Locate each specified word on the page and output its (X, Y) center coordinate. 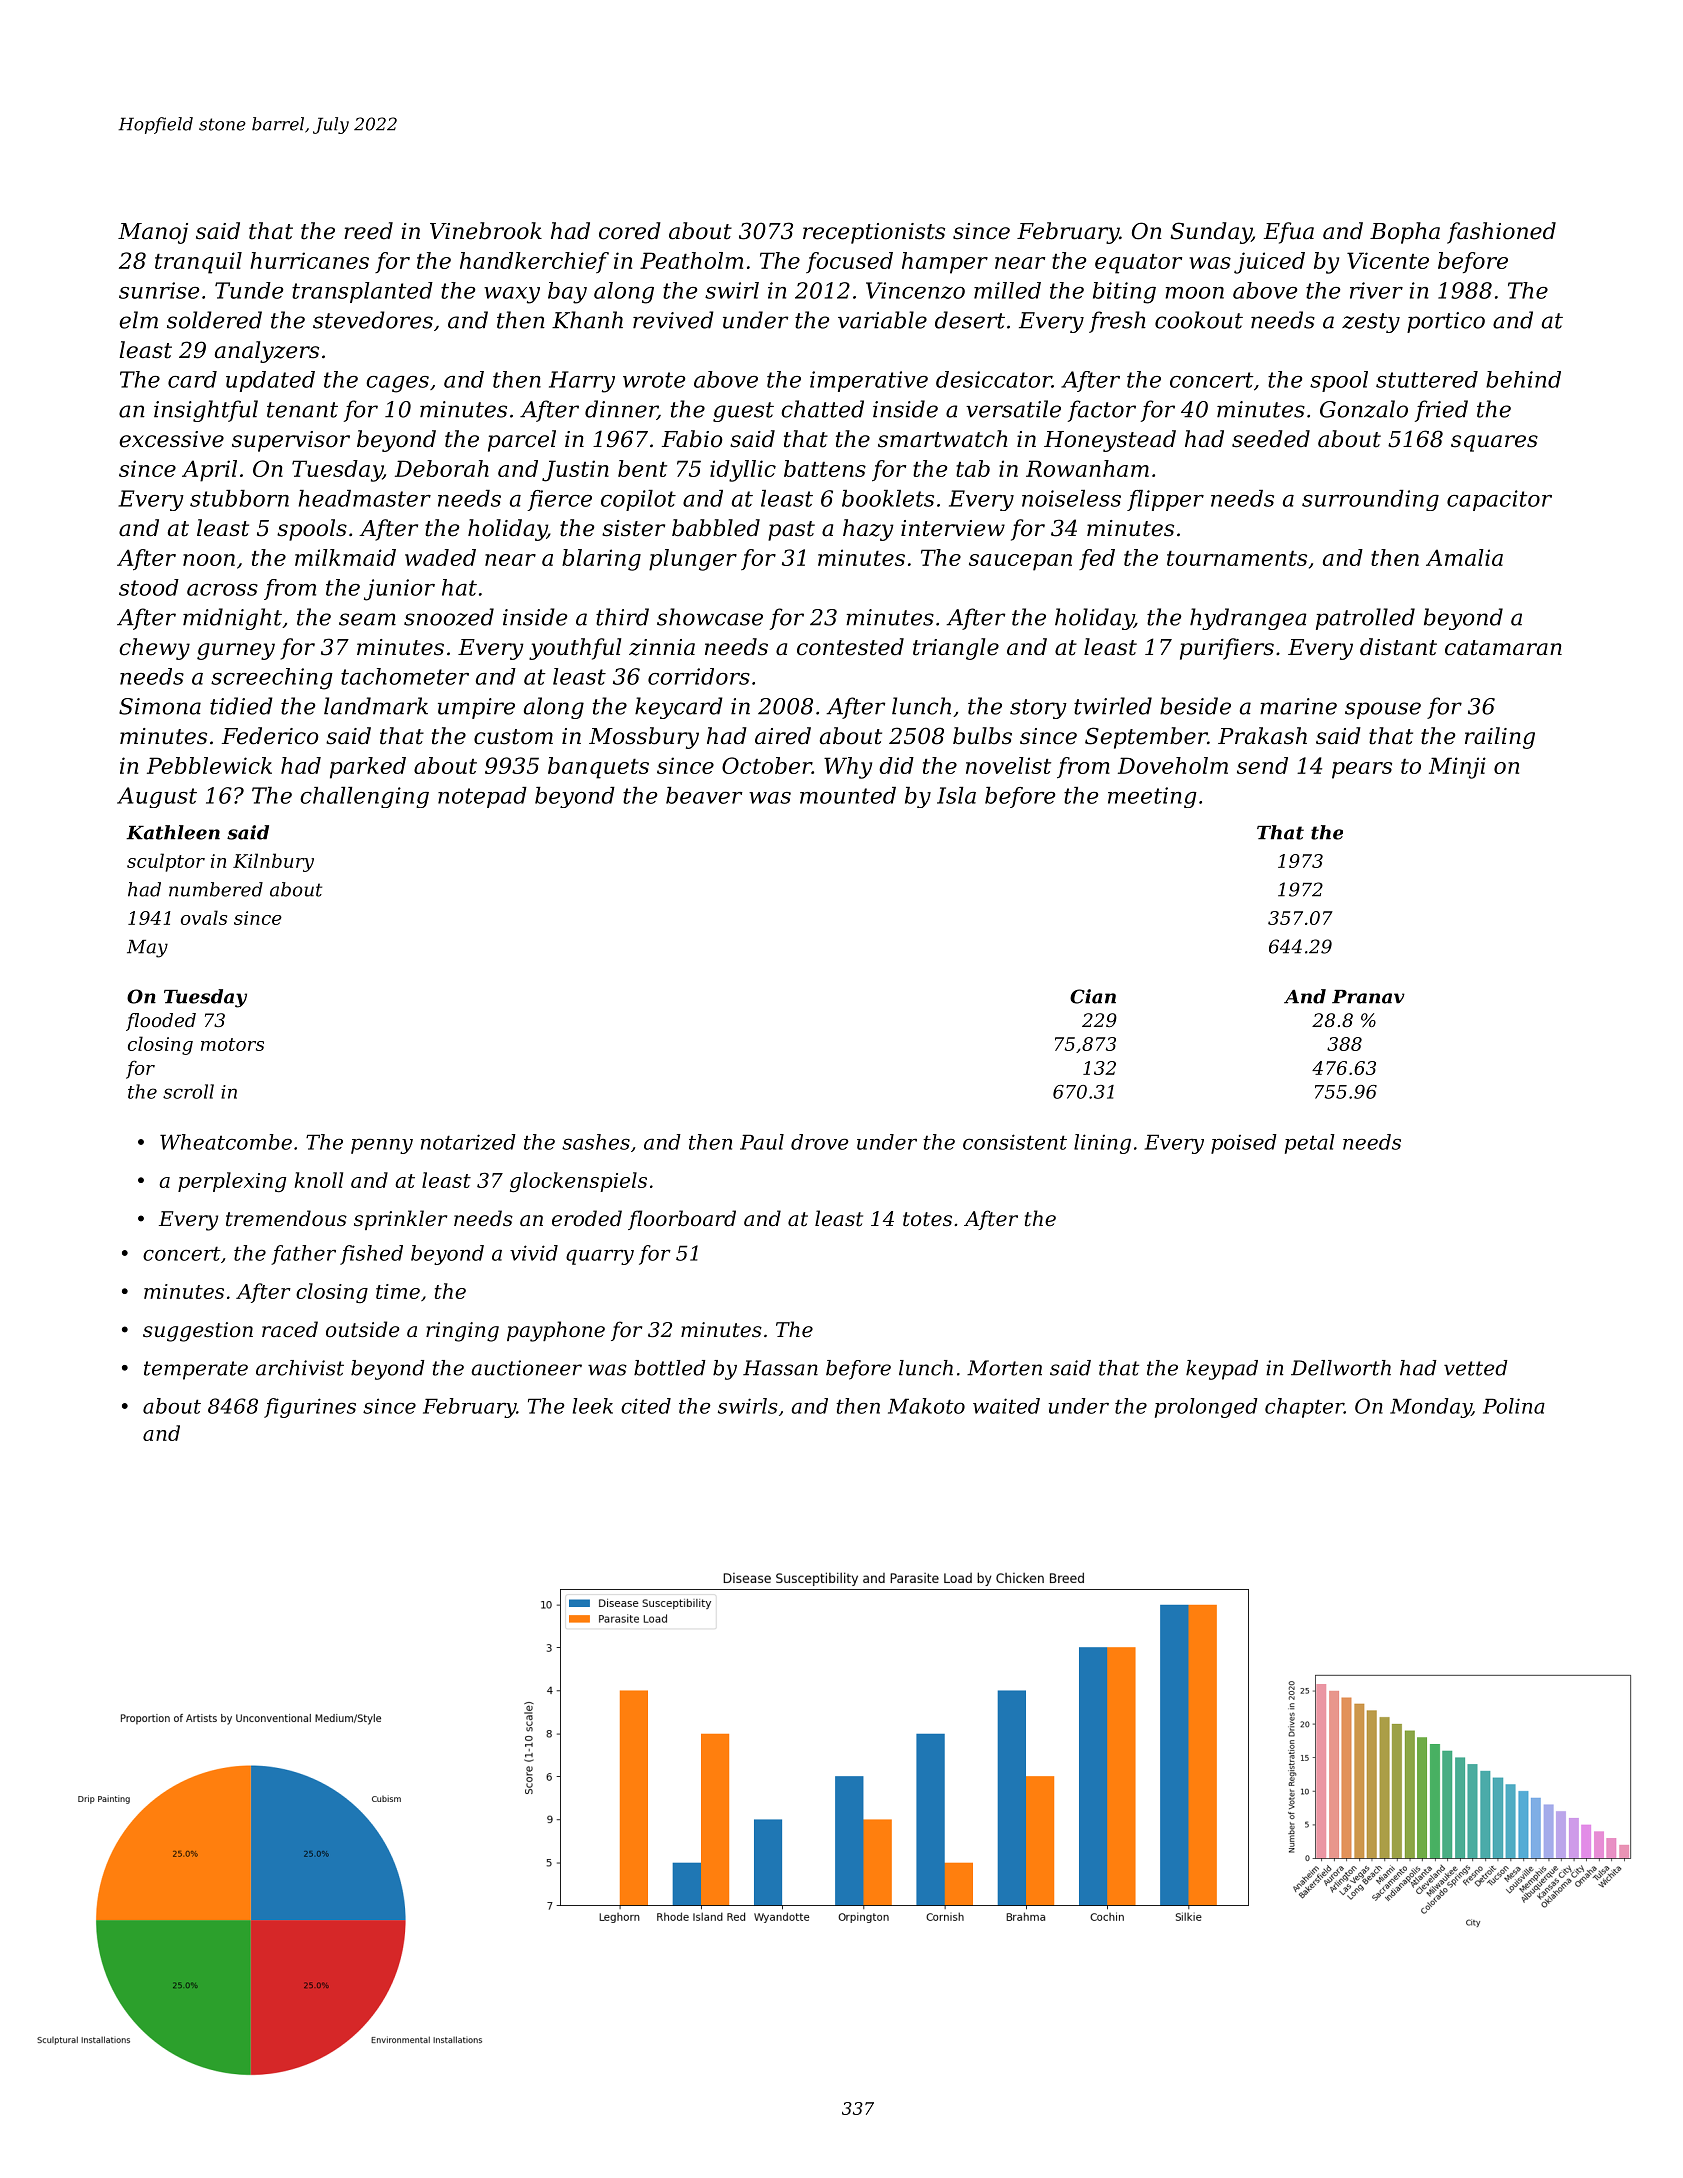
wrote (654, 380)
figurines (310, 1408)
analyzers (267, 352)
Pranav (1368, 997)
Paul (762, 1142)
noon (209, 560)
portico (1446, 322)
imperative (869, 381)
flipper (1165, 500)
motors (232, 1044)
